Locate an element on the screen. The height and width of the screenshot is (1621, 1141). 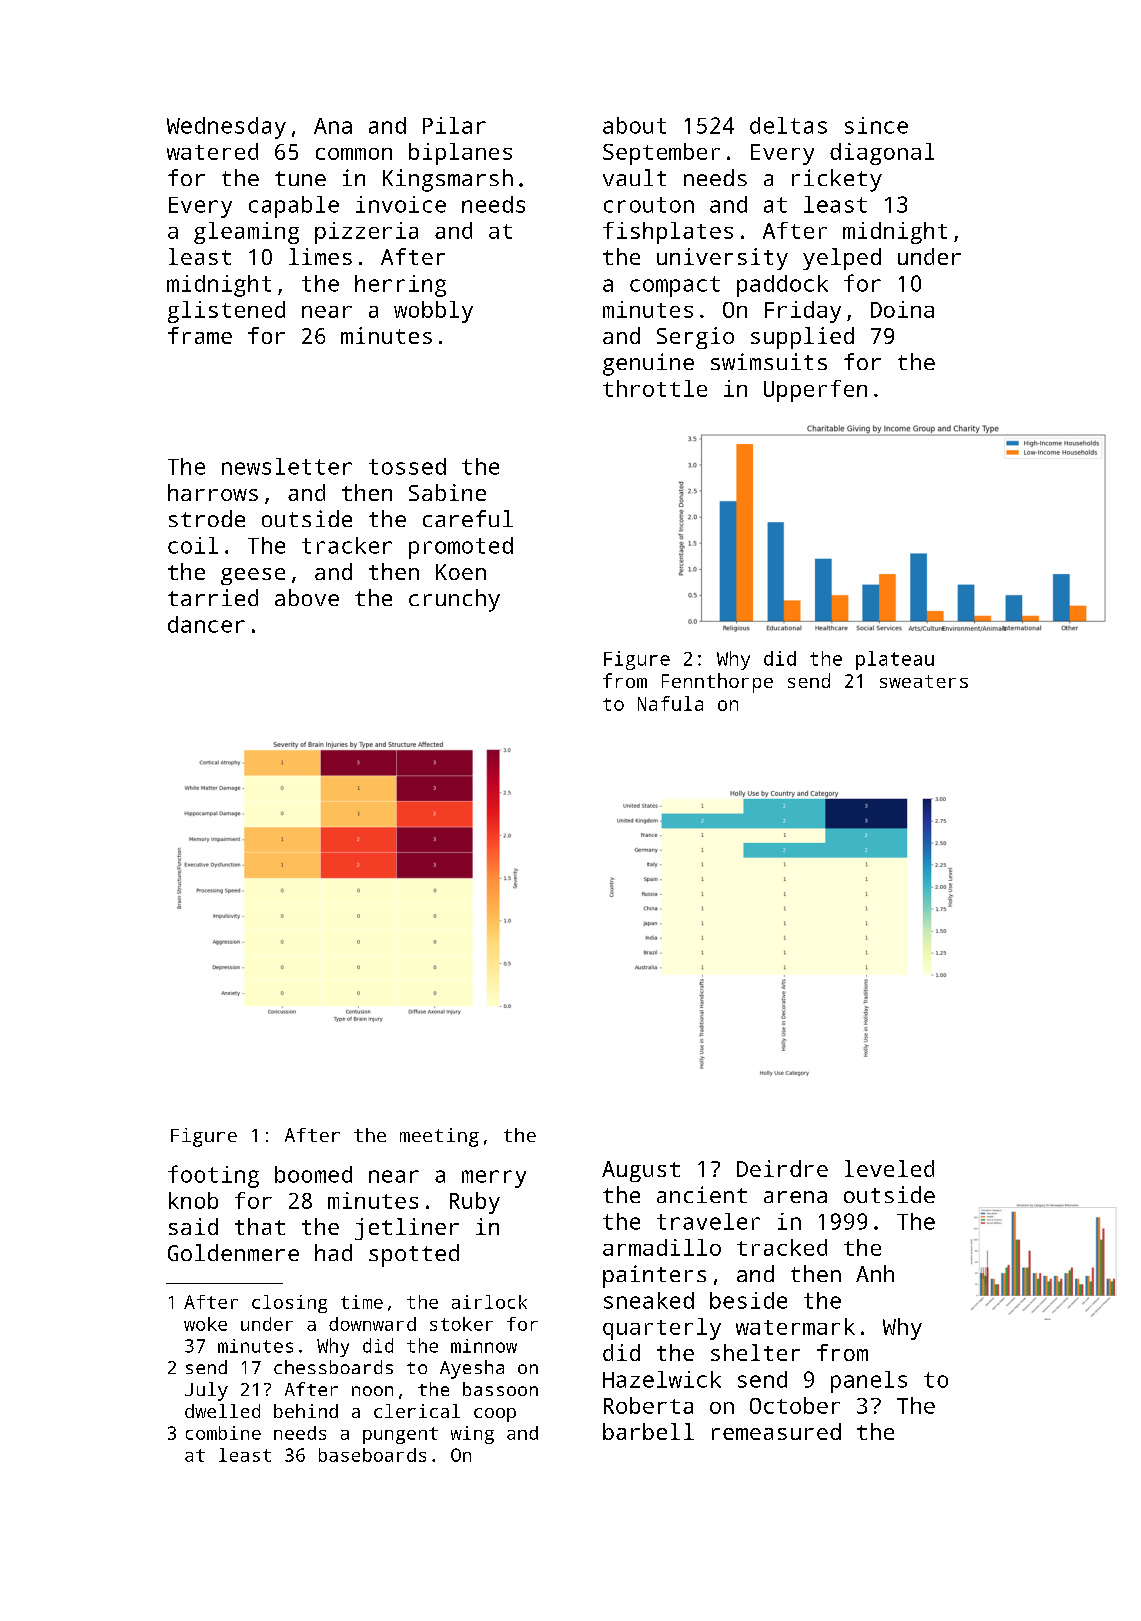
Deirdre is located at coordinates (782, 1168).
